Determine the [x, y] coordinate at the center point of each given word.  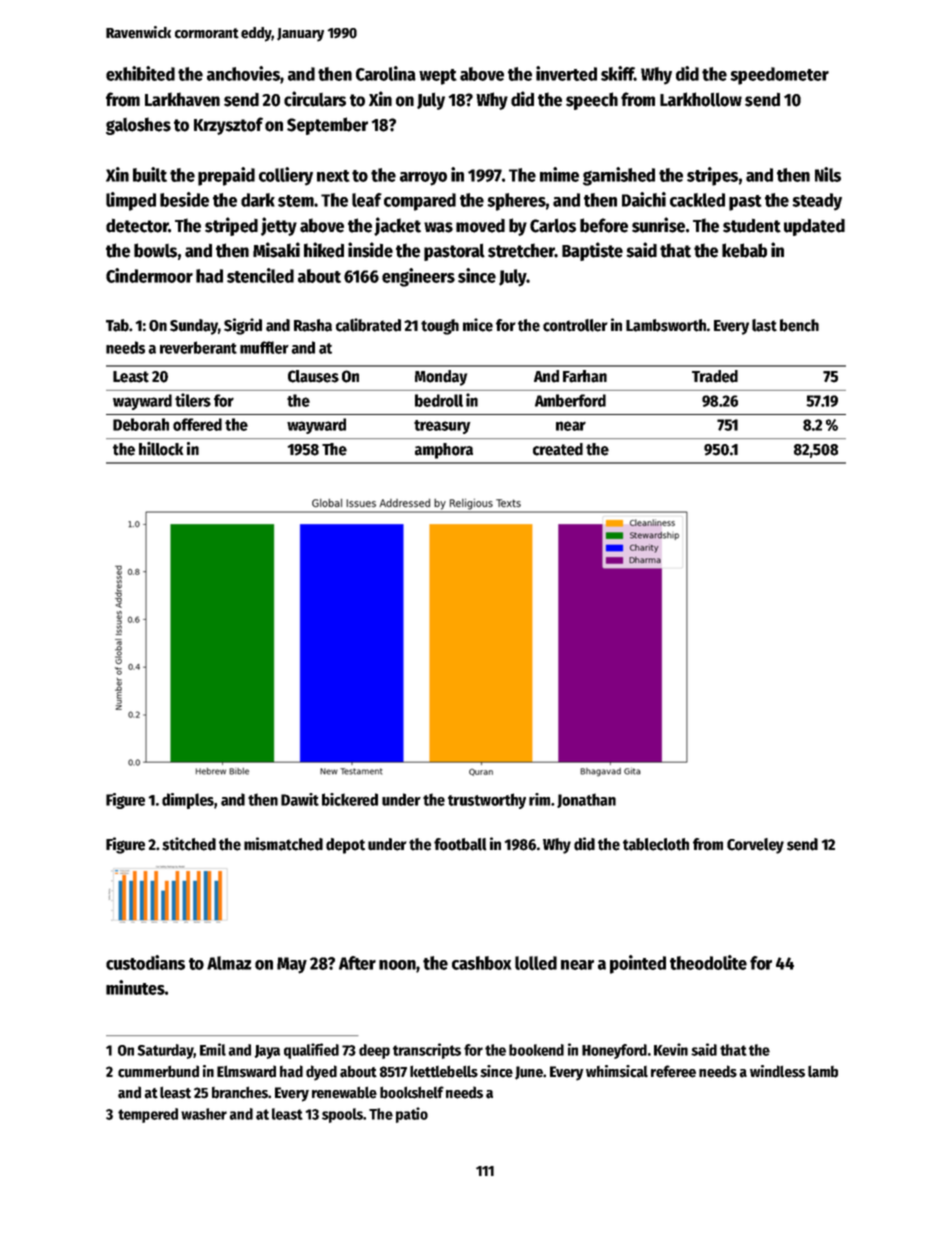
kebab [744, 250]
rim [539, 799]
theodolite [708, 962]
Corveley [755, 846]
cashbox [481, 963]
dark [258, 200]
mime [559, 174]
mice [478, 325]
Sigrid [243, 326]
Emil [213, 1049]
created [558, 449]
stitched [189, 844]
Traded [715, 376]
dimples [188, 801]
